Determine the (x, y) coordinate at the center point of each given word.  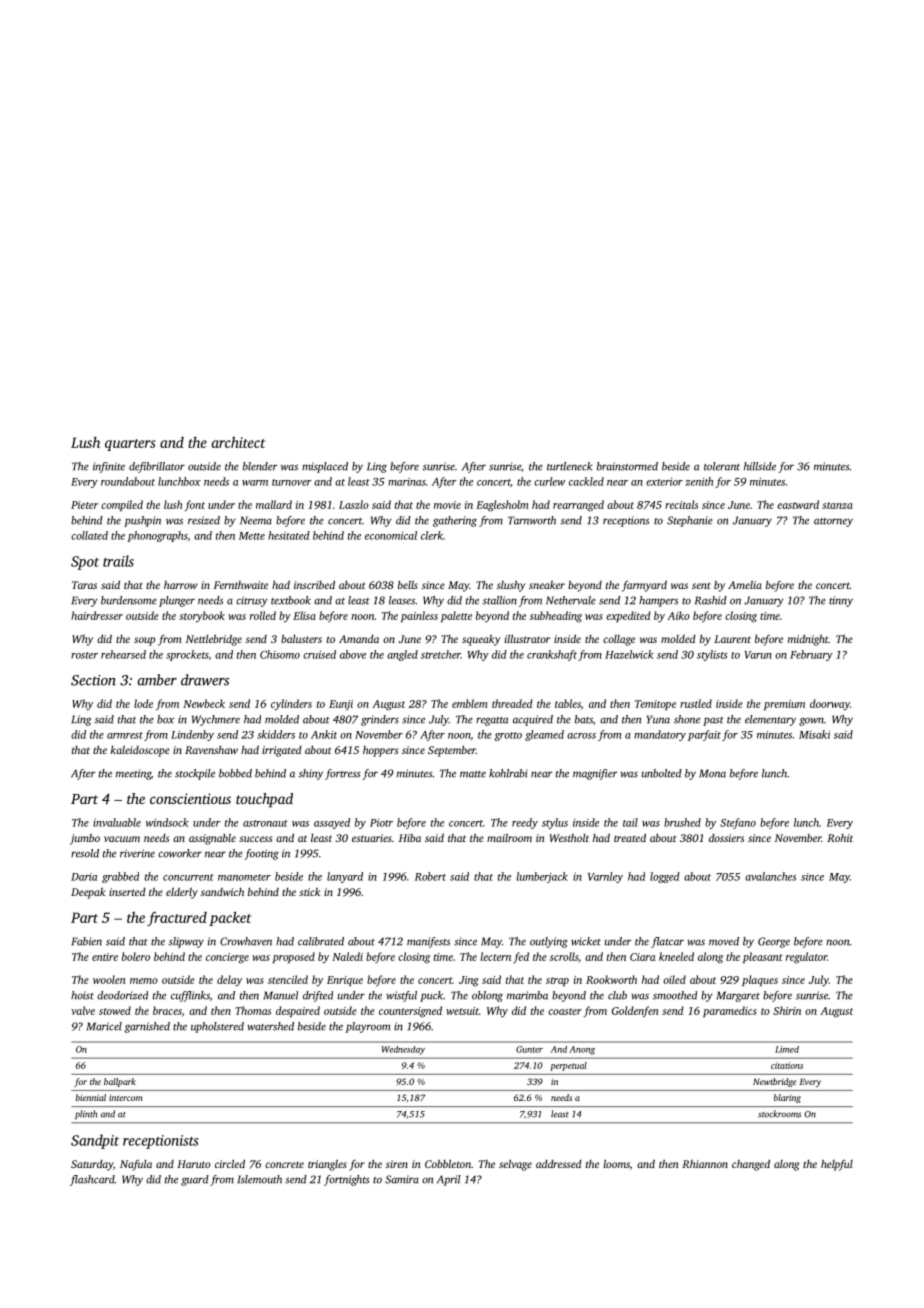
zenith (699, 481)
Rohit (840, 838)
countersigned (410, 1012)
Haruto (194, 1164)
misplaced (325, 467)
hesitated (289, 535)
